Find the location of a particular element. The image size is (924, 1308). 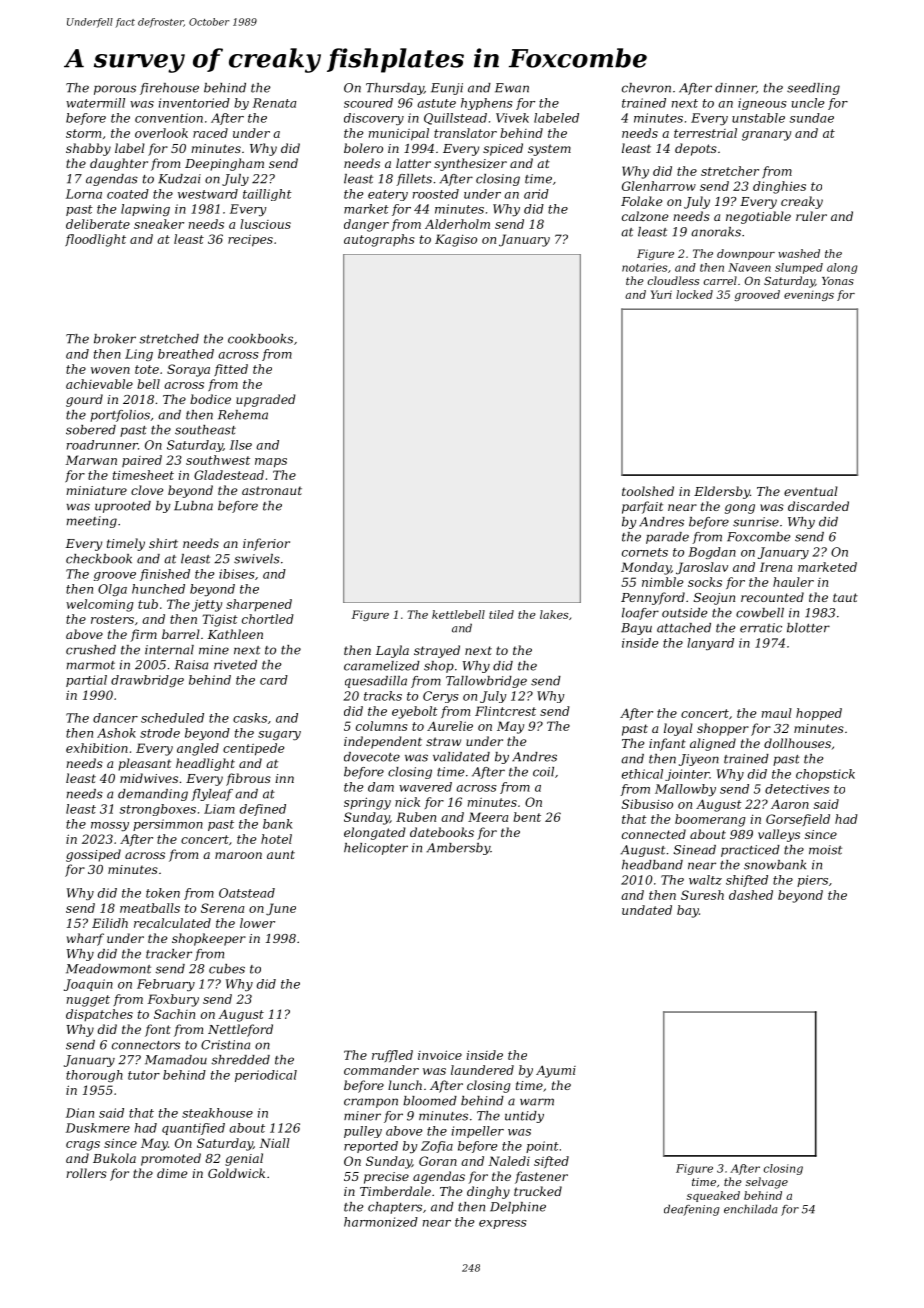

Eunji is located at coordinates (447, 89).
